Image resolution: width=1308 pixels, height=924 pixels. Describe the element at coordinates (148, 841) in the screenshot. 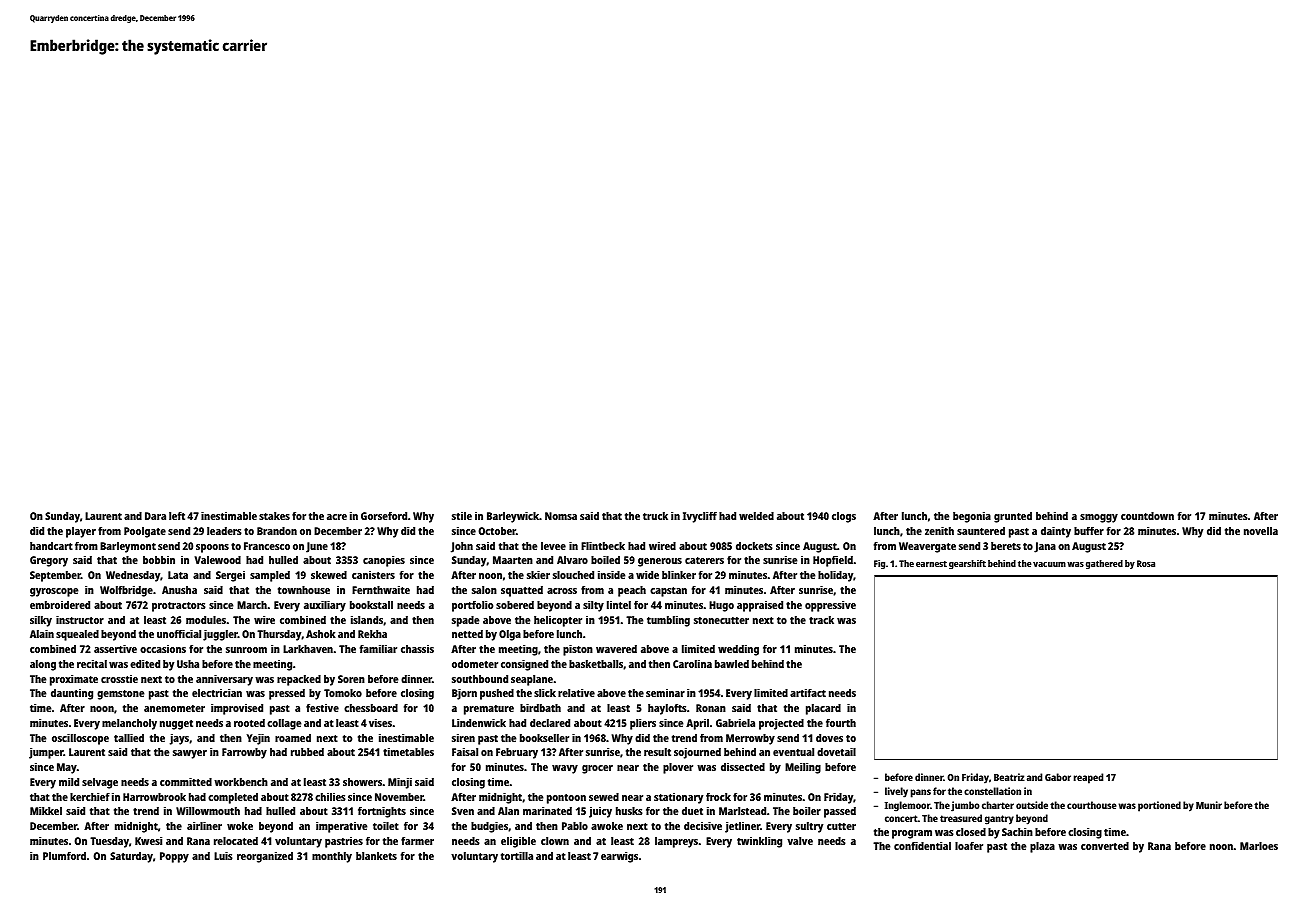

I see `Kwesi` at that location.
